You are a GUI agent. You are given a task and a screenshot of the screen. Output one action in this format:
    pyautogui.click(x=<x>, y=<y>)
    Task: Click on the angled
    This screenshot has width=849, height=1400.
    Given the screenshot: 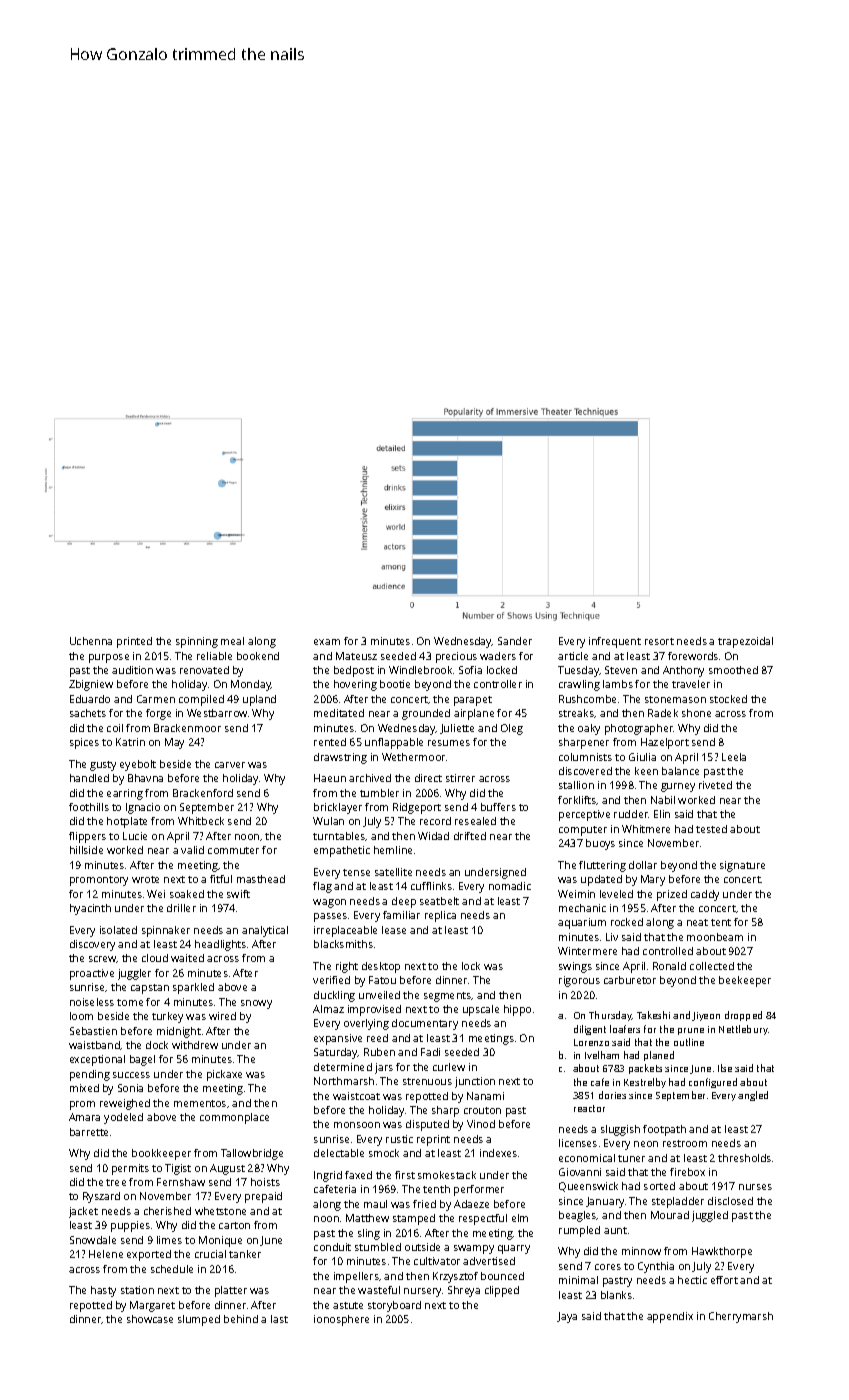 What is the action you would take?
    pyautogui.click(x=753, y=1096)
